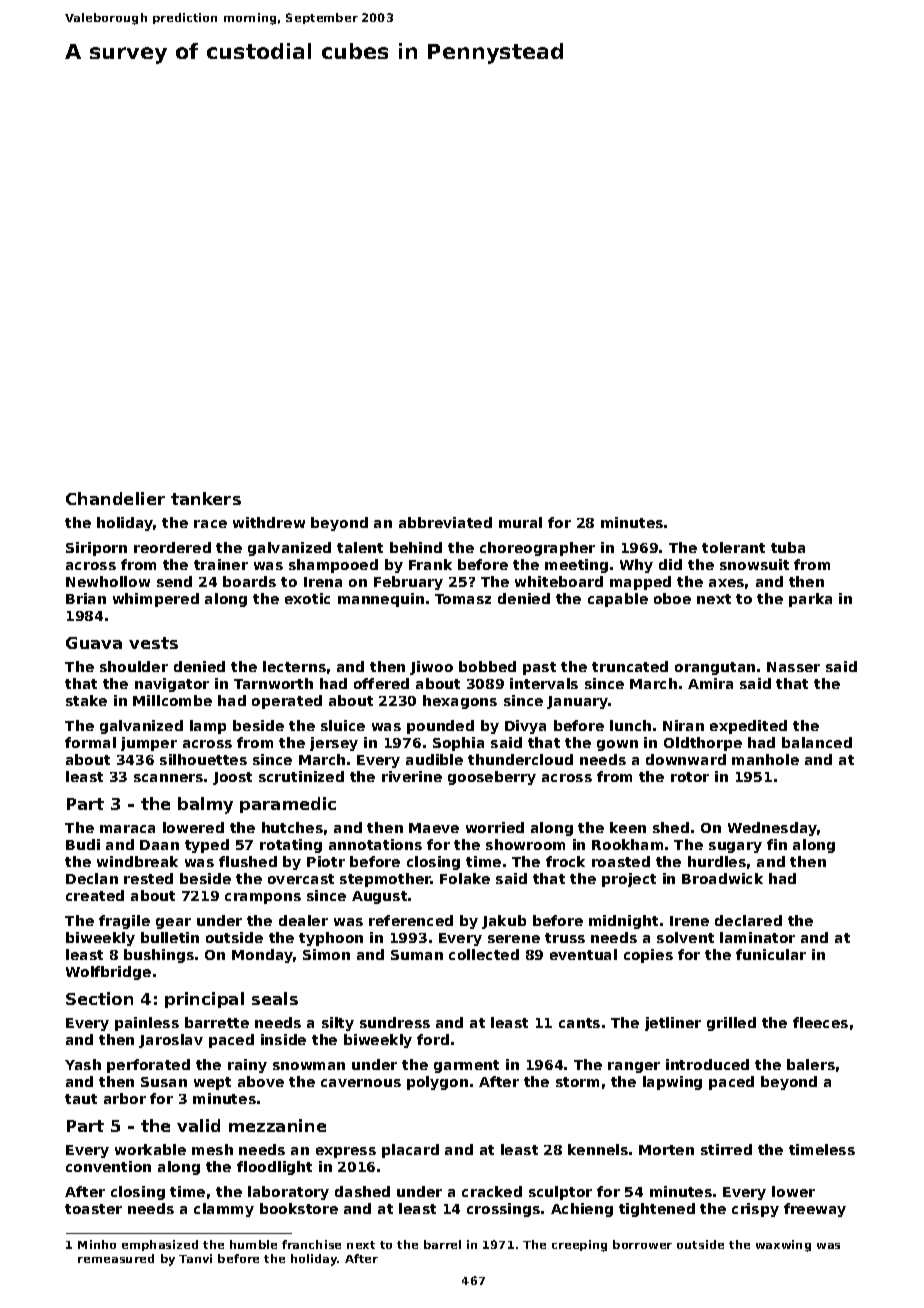 The width and height of the screenshot is (924, 1308). What do you see at coordinates (492, 778) in the screenshot?
I see `gooseberry` at bounding box center [492, 778].
